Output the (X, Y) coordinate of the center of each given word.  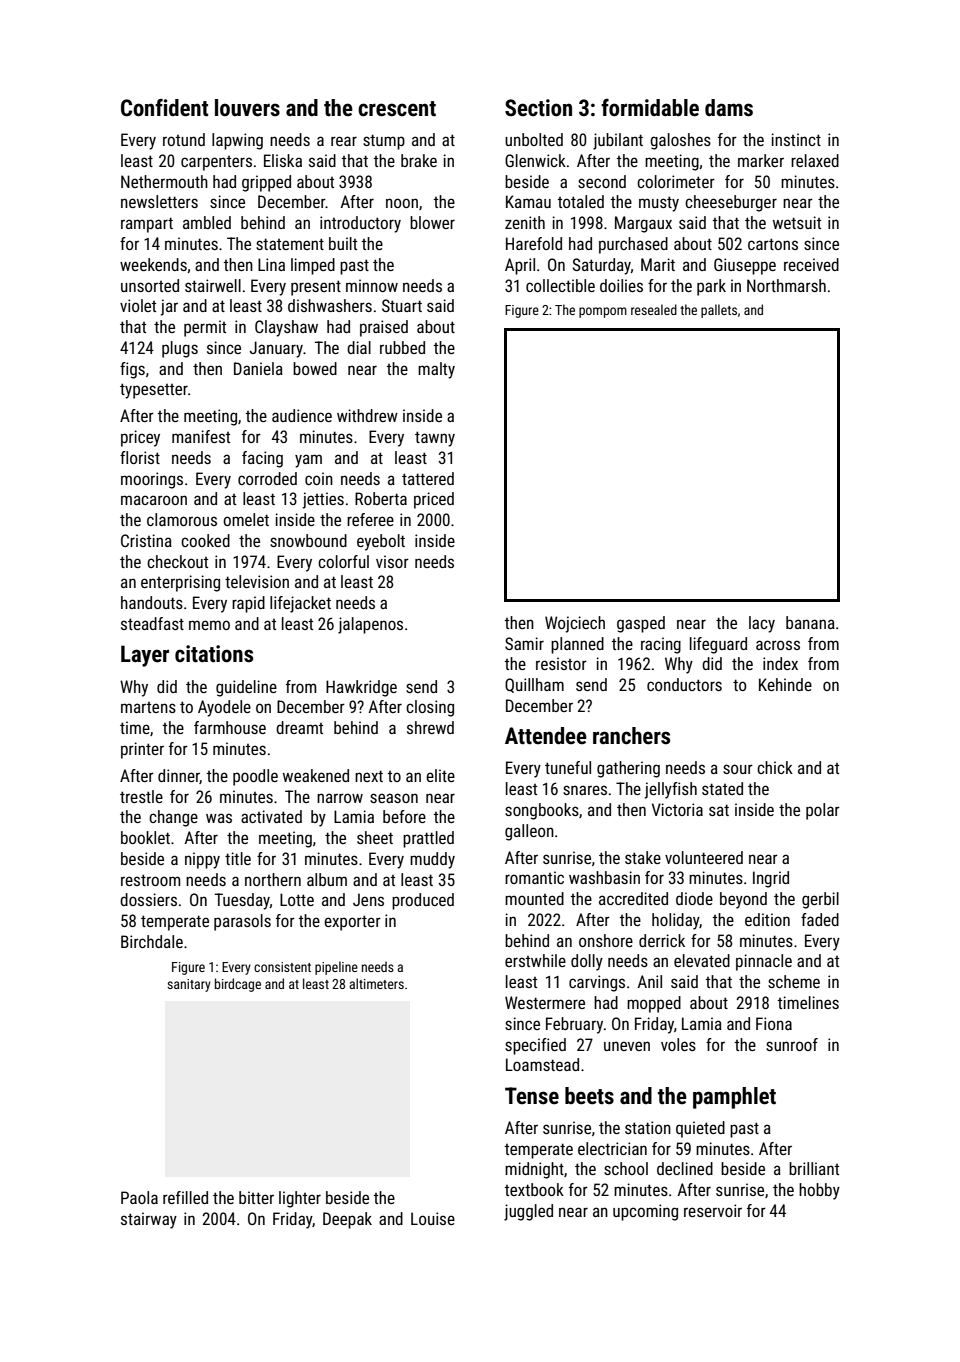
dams (729, 108)
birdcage (238, 985)
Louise (433, 1218)
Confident (164, 108)
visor (392, 561)
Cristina (146, 540)
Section (538, 108)
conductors (684, 684)
